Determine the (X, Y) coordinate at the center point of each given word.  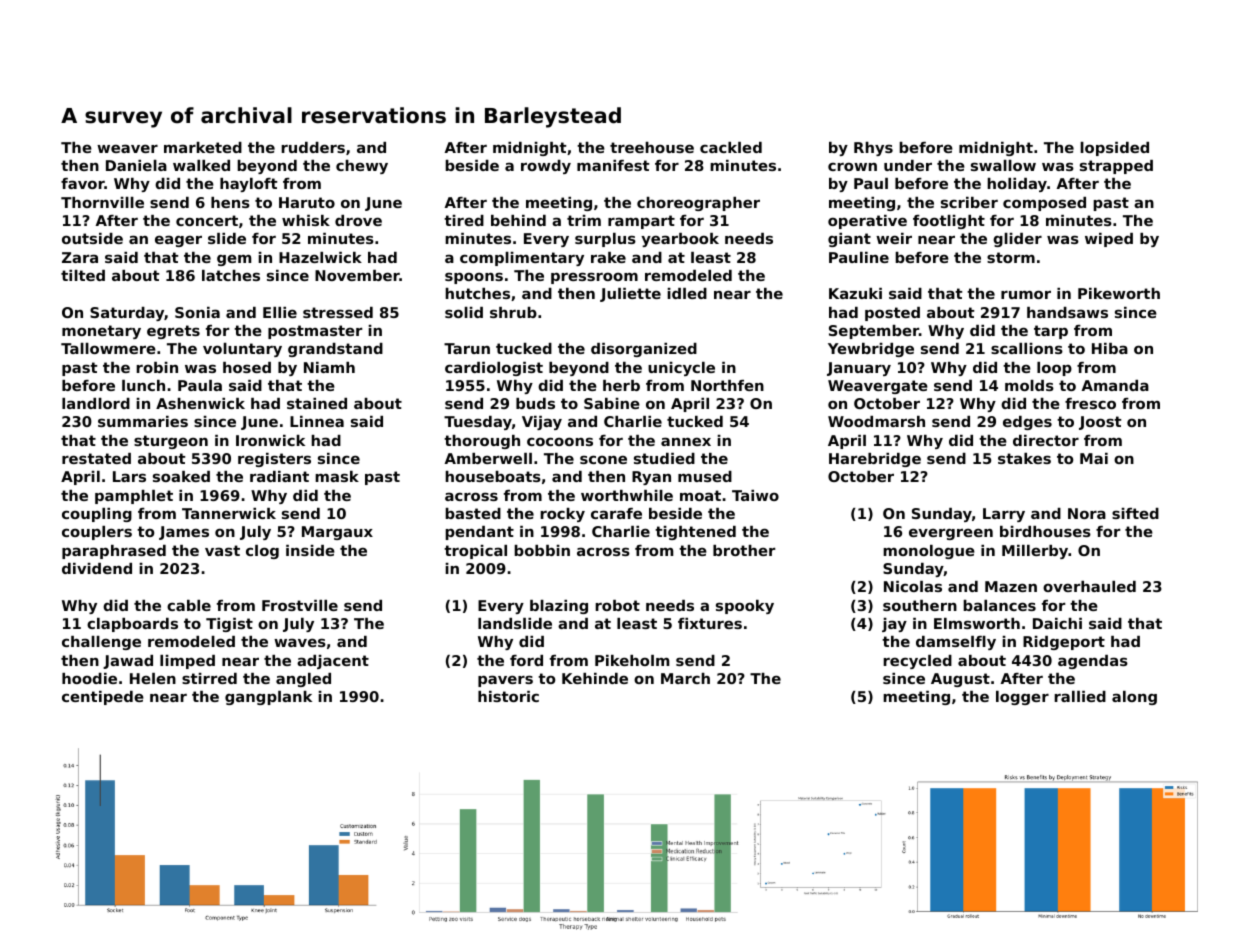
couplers (97, 533)
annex (686, 441)
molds (1029, 385)
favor (83, 183)
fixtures (710, 623)
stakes (1024, 458)
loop (1054, 369)
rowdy (546, 167)
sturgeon (171, 442)
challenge (101, 643)
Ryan (651, 478)
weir (894, 238)
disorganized (644, 350)
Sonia (197, 312)
